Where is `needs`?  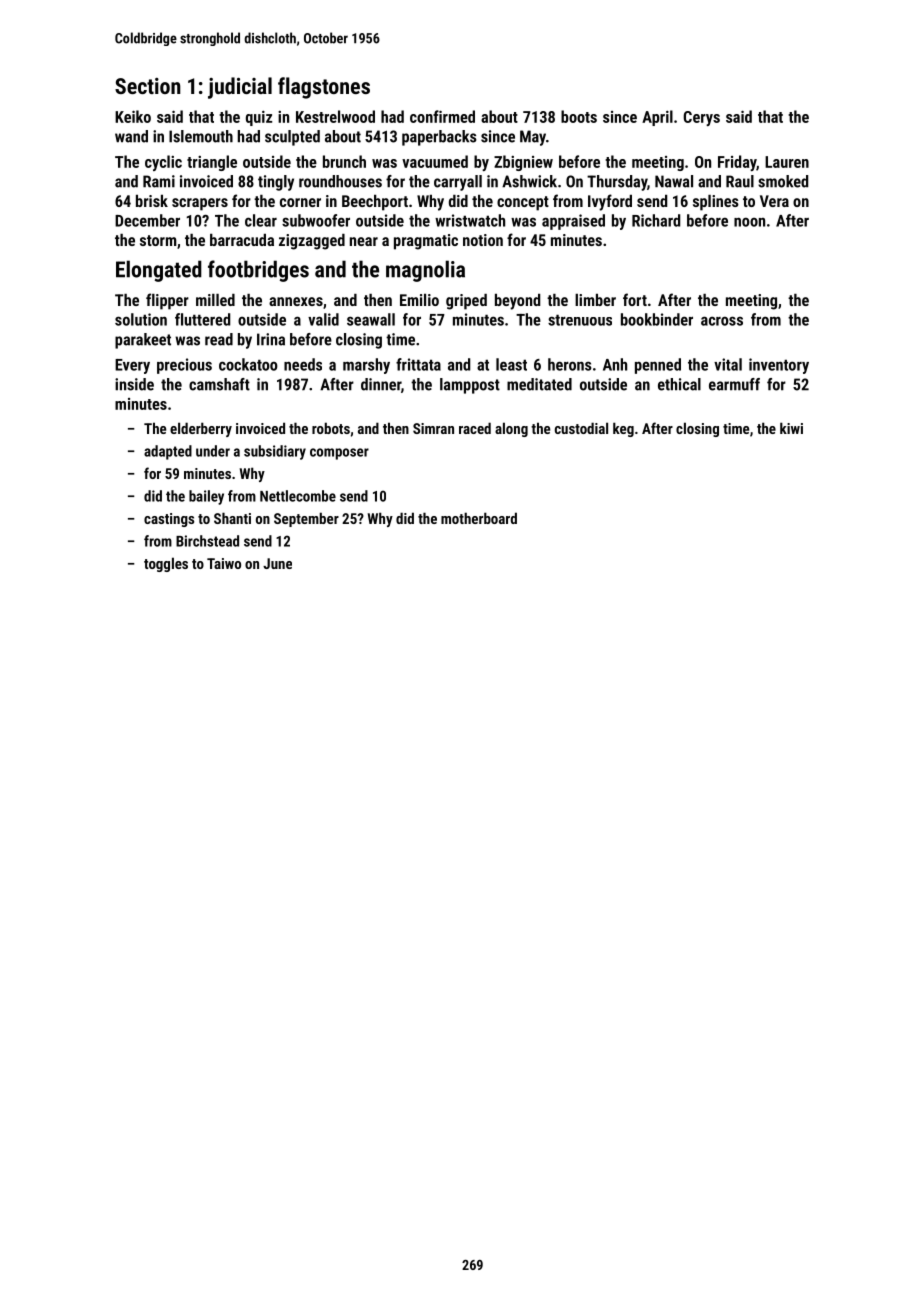 needs is located at coordinates (303, 364).
